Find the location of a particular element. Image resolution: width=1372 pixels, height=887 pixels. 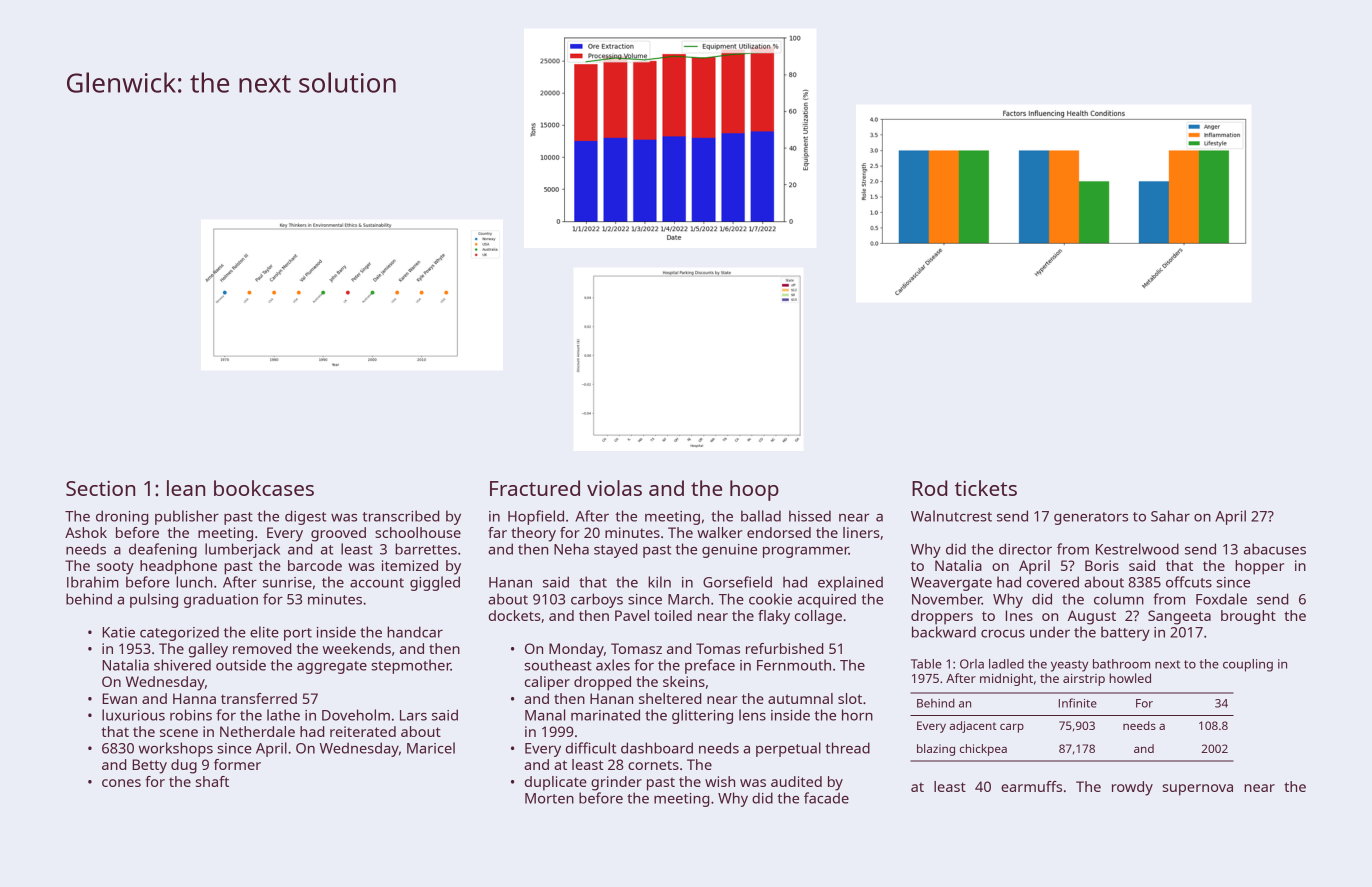

lathe is located at coordinates (283, 715).
